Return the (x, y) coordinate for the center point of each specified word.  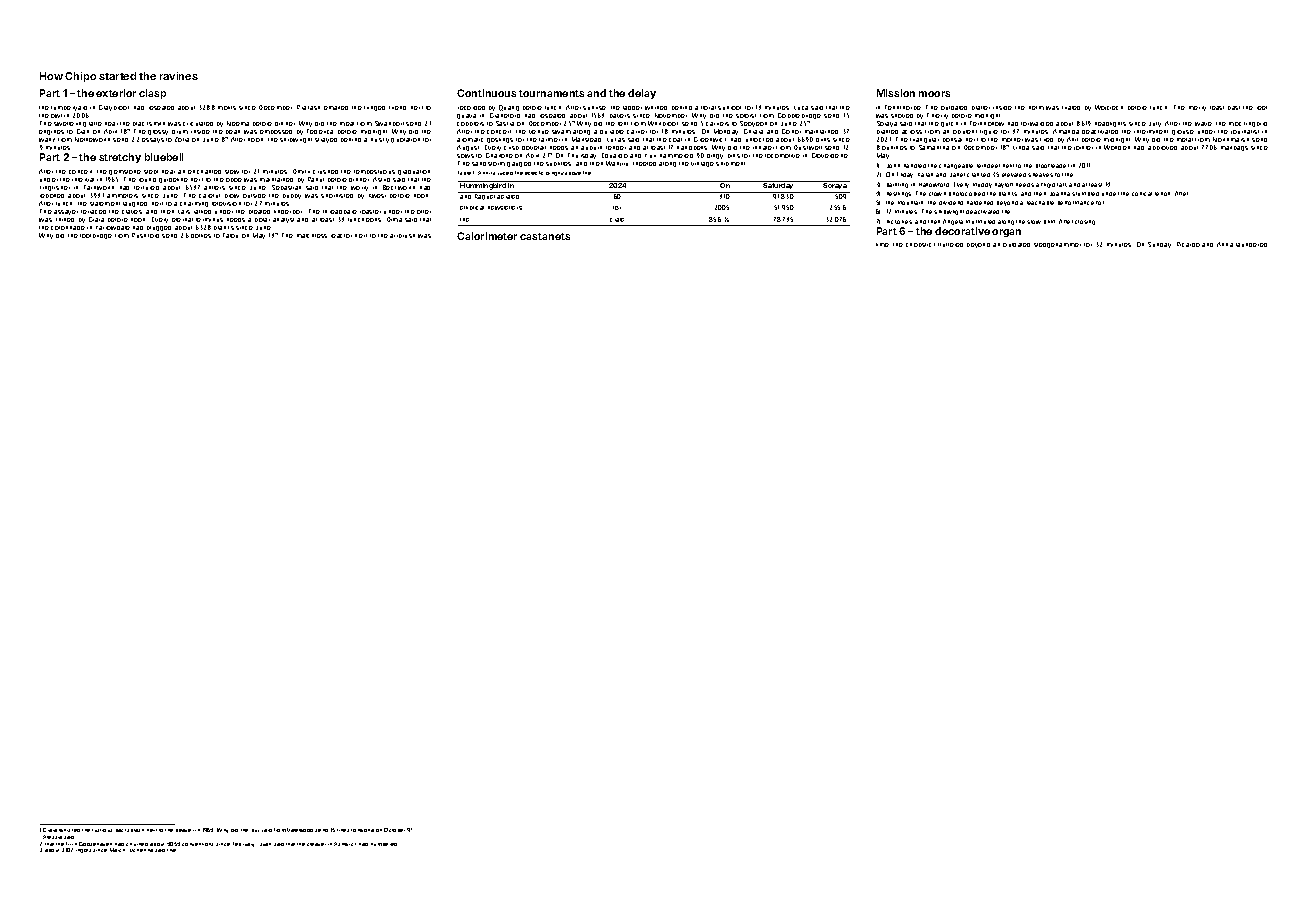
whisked (69, 830)
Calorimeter (487, 236)
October (394, 830)
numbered (384, 844)
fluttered (950, 245)
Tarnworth (99, 187)
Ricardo (1188, 244)
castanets (545, 236)
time (882, 245)
